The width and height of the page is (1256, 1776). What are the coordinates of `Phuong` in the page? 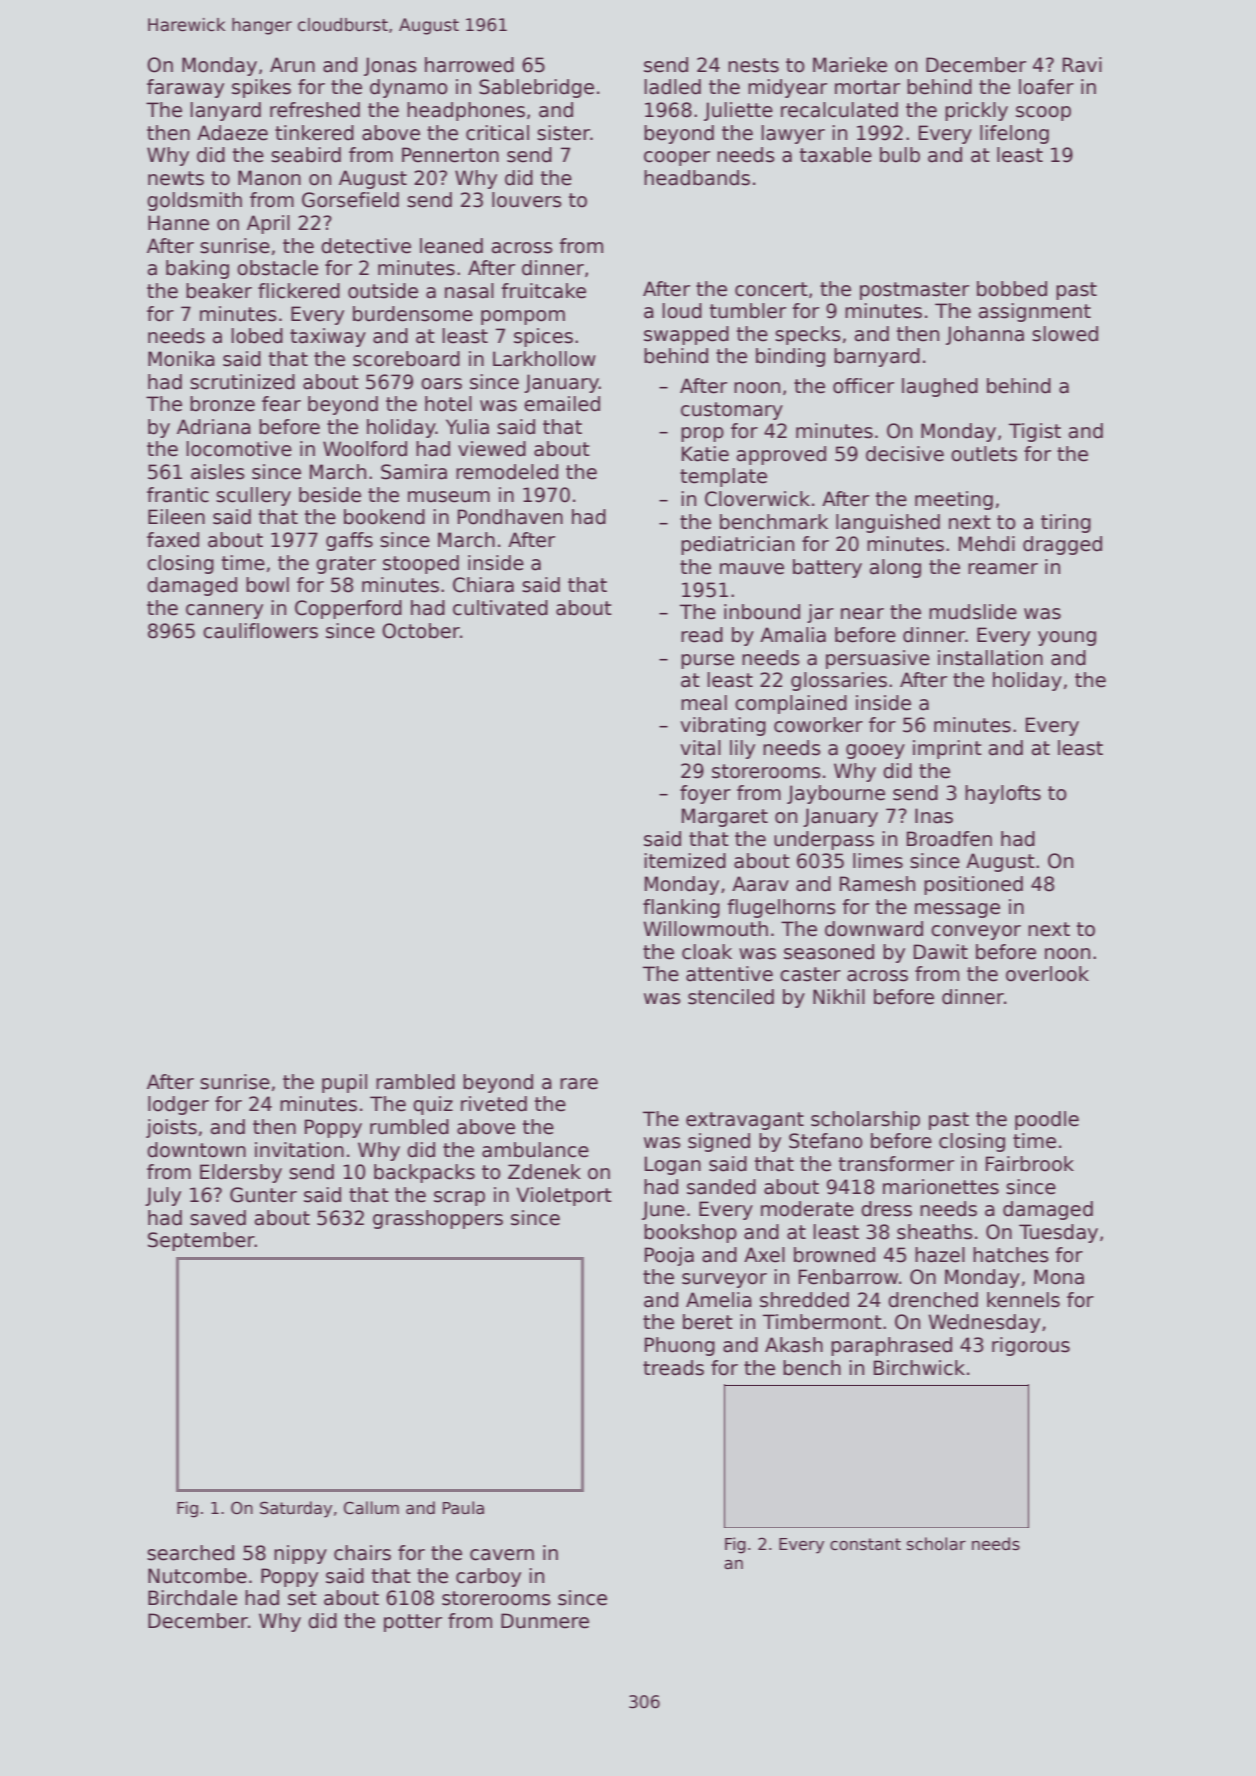 It's located at (680, 1346).
